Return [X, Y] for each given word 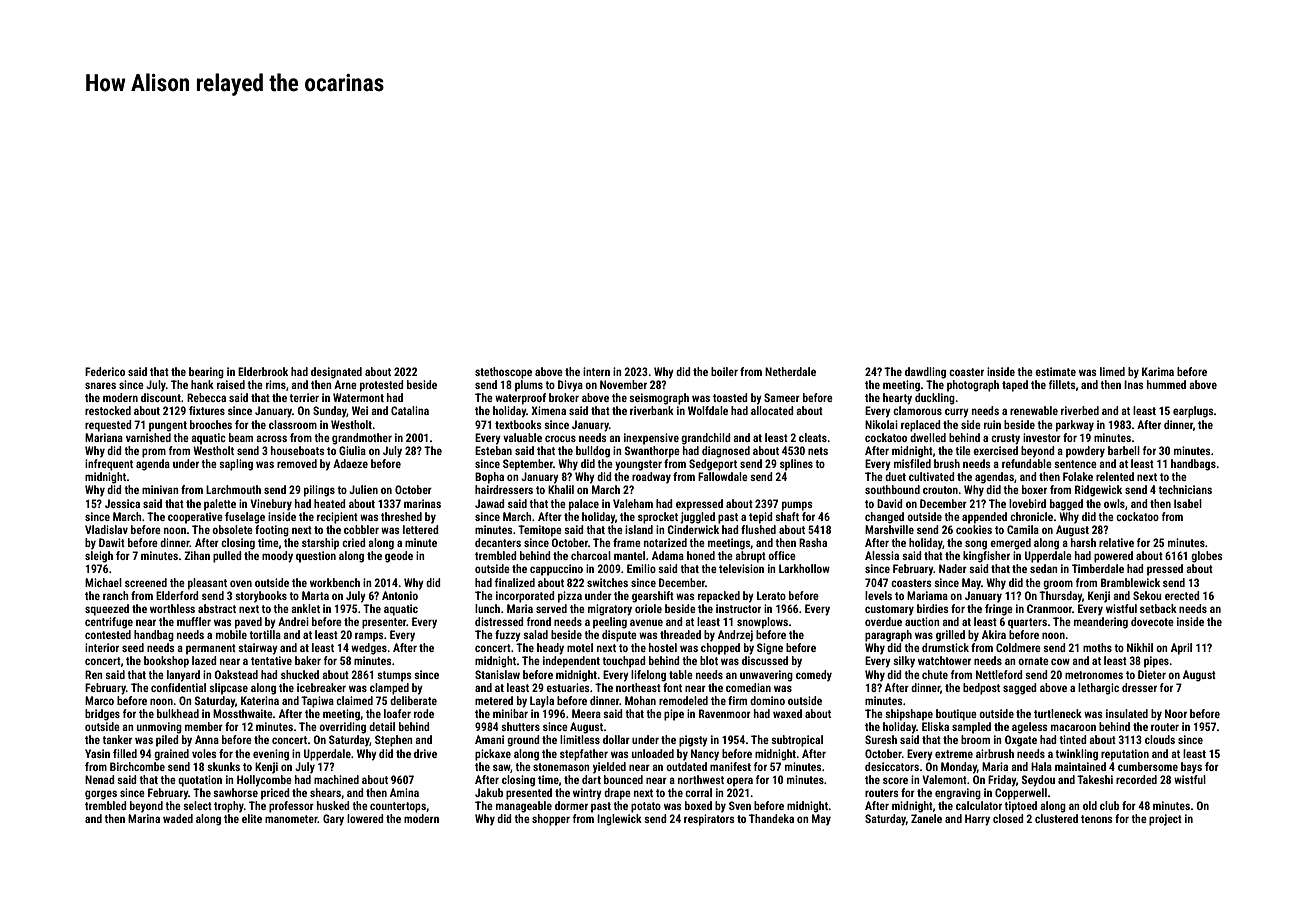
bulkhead [178, 713]
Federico [105, 371]
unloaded [653, 753]
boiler [724, 371]
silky [904, 662]
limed [1112, 371]
